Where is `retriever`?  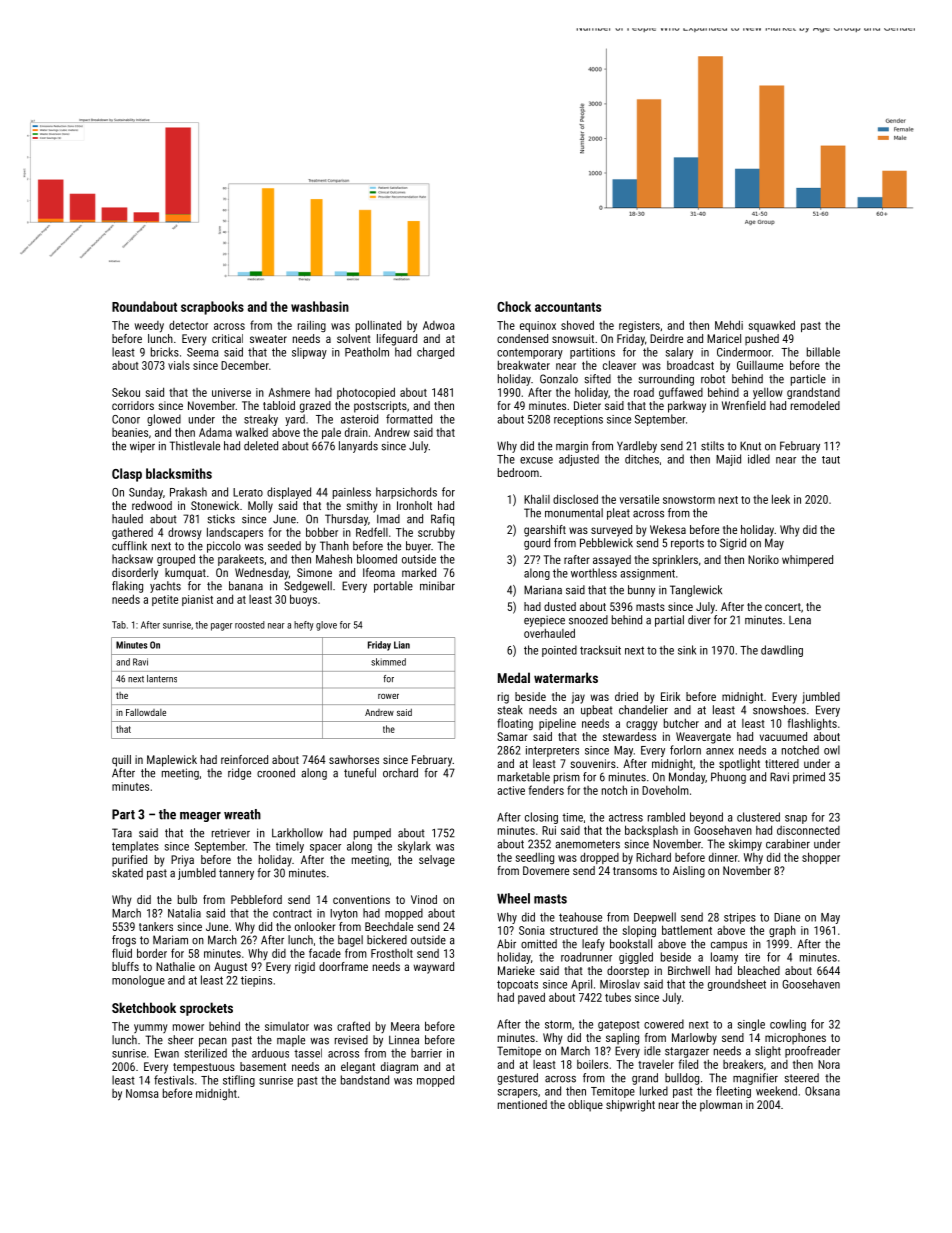
retriever is located at coordinates (231, 833).
